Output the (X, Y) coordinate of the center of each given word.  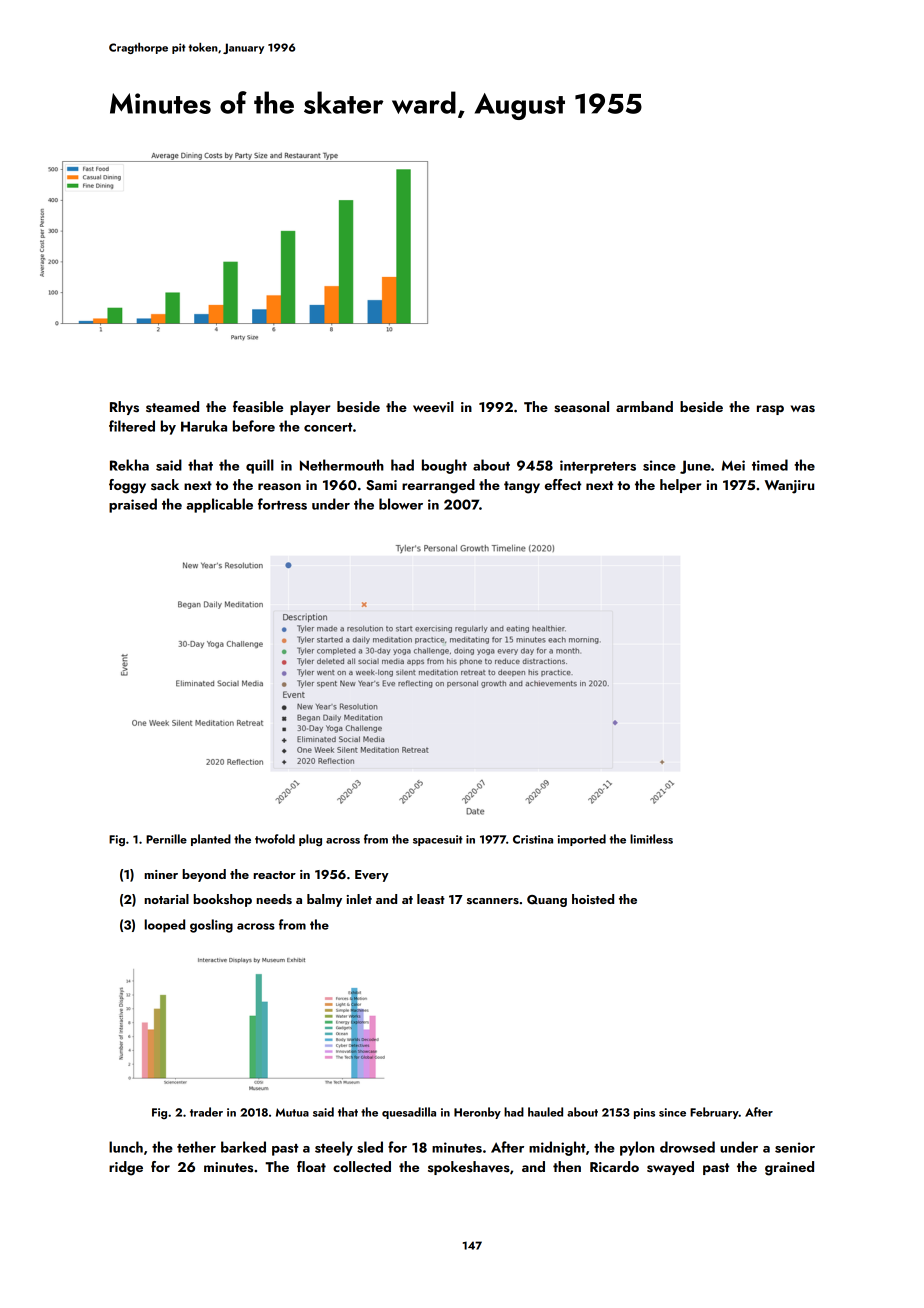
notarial (166, 899)
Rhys (124, 408)
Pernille (166, 839)
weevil (433, 406)
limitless (651, 839)
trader (206, 1112)
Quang (547, 901)
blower (401, 504)
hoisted (593, 899)
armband (644, 406)
